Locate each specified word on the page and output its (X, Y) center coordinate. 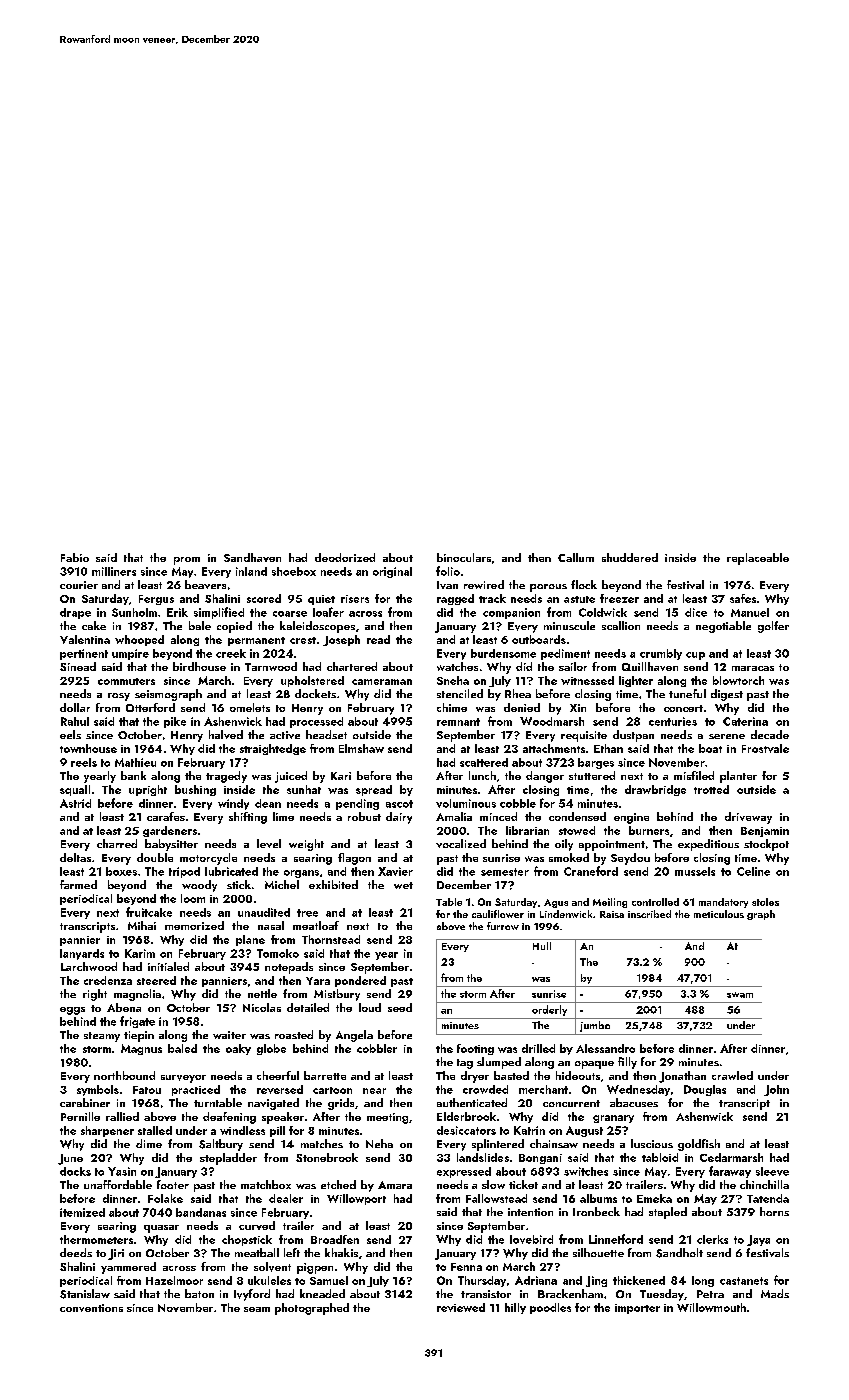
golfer (773, 627)
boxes (121, 871)
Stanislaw (85, 1294)
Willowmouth (711, 1307)
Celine (753, 871)
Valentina (85, 639)
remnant (458, 722)
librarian (527, 830)
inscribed (649, 914)
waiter (229, 1035)
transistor (486, 1294)
